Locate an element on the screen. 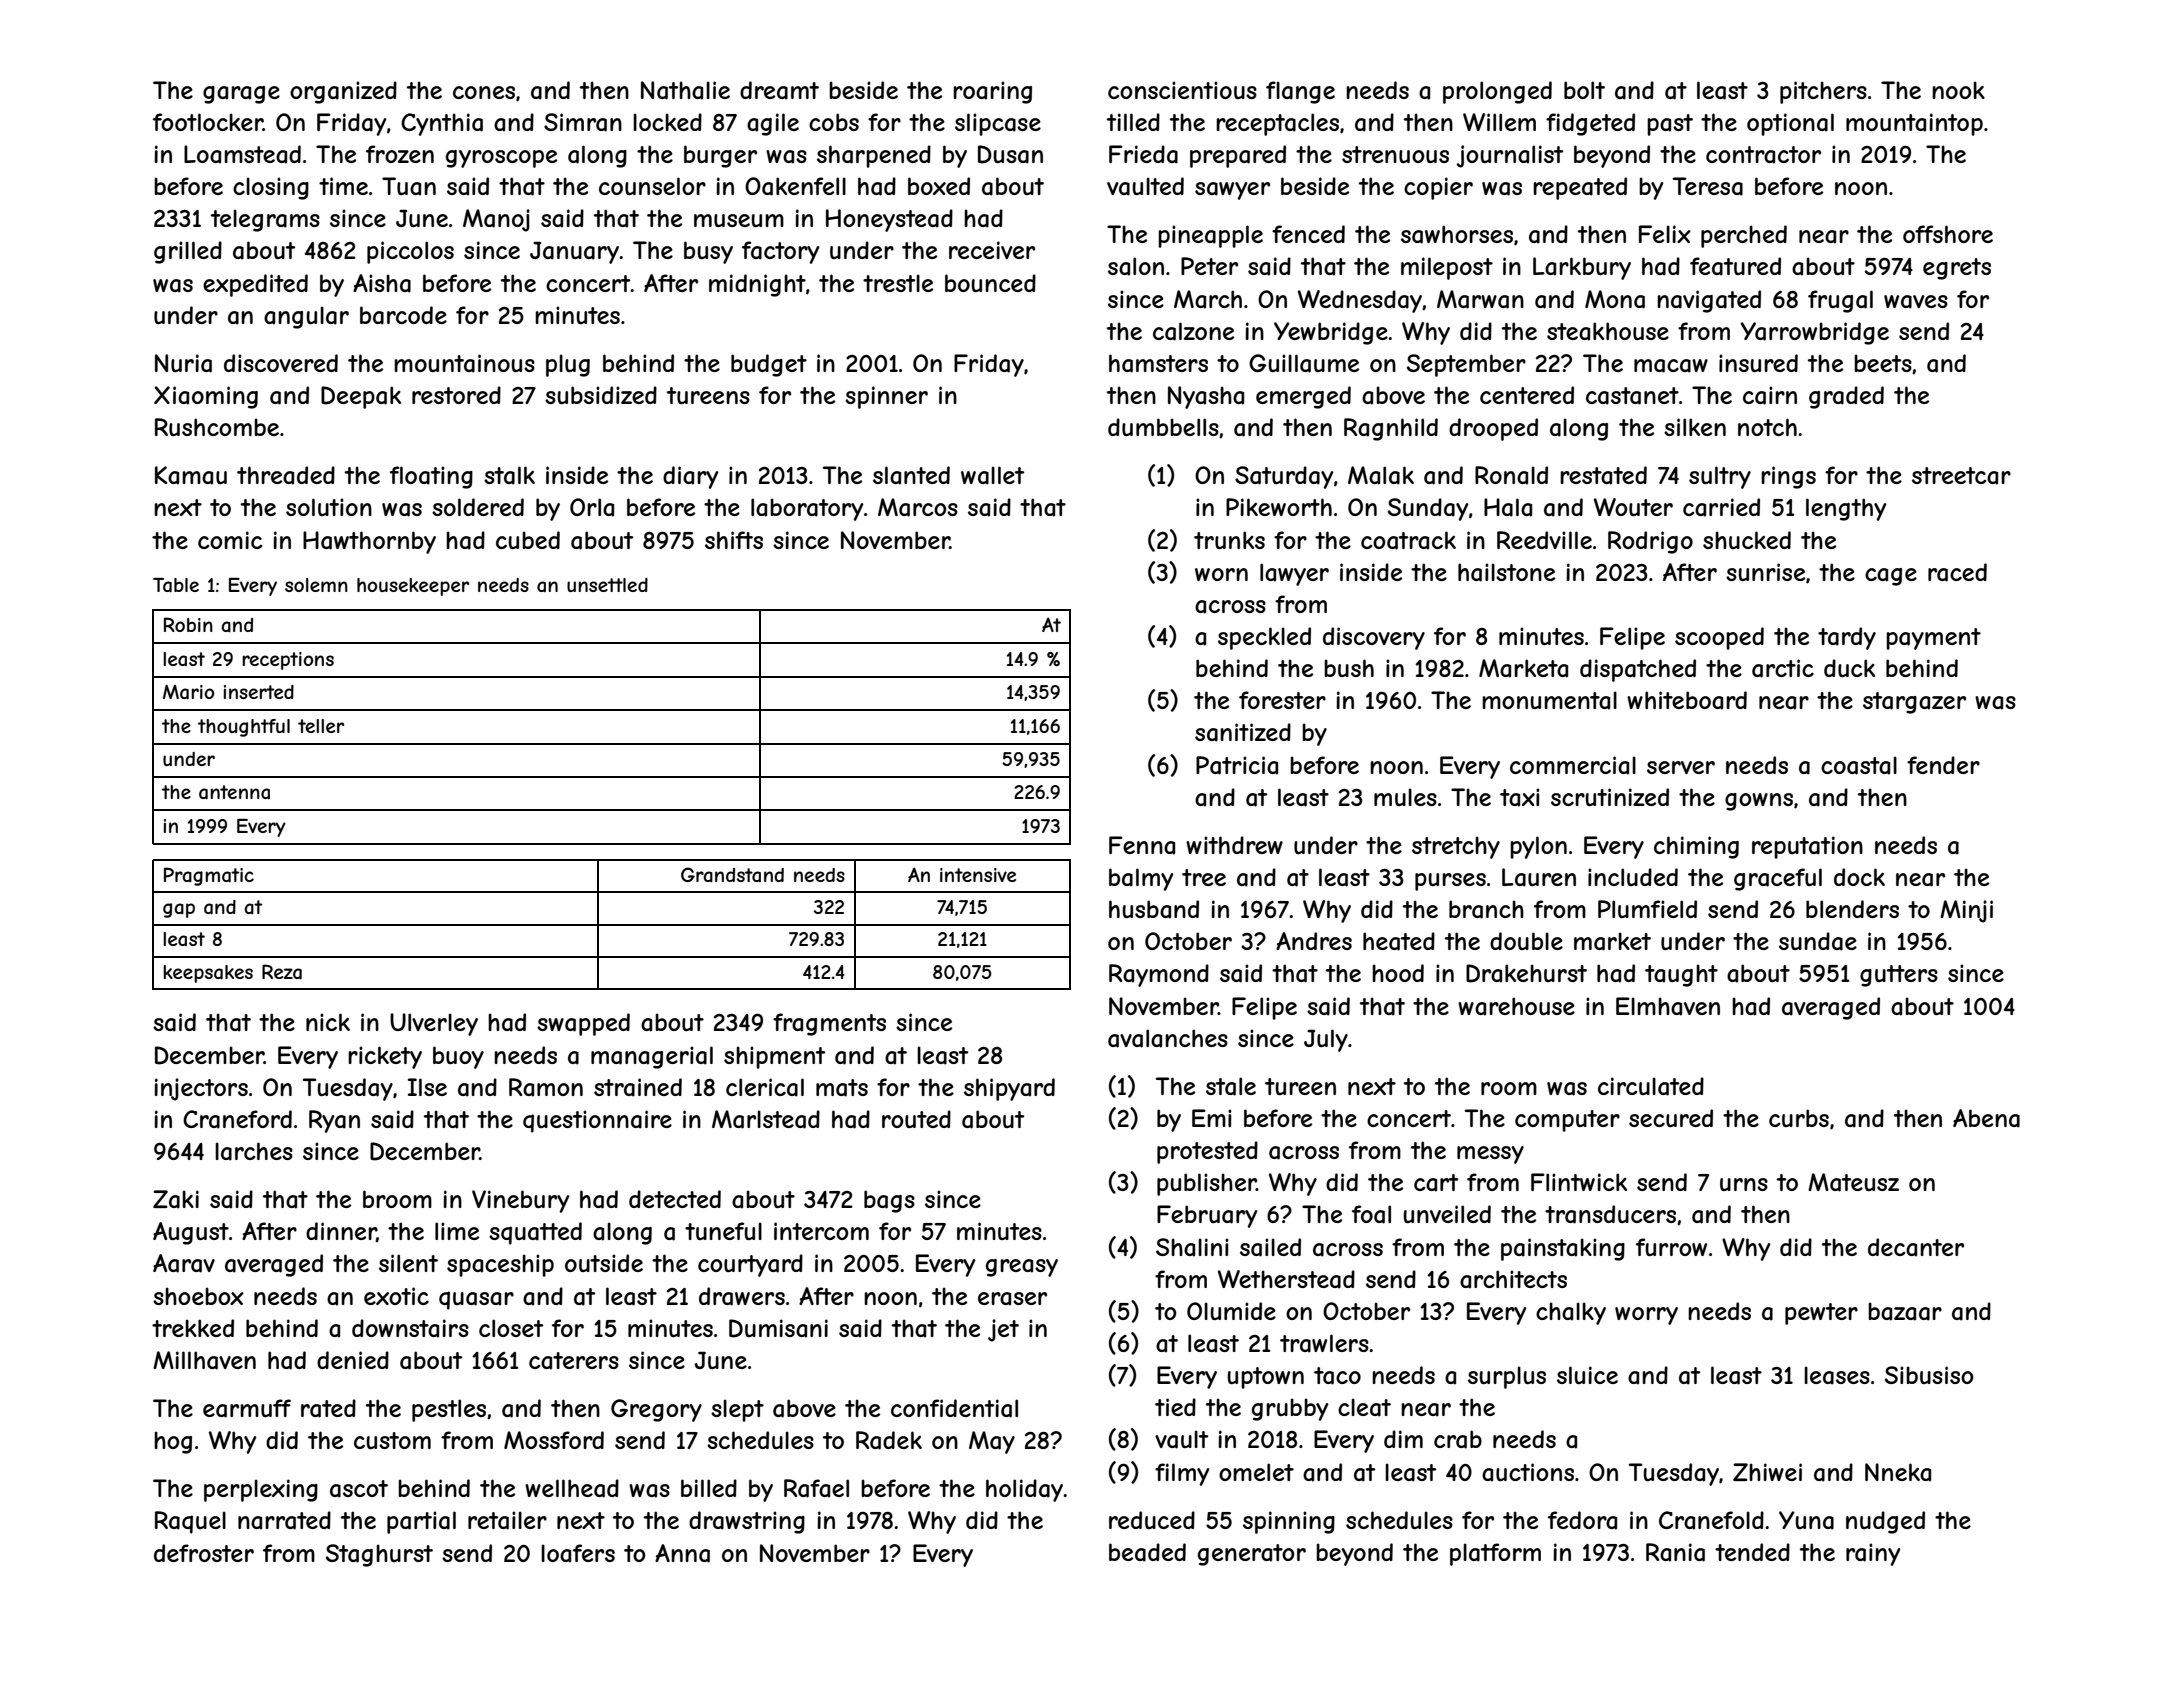 Image resolution: width=2178 pixels, height=1683 pixels. defroster is located at coordinates (204, 1553).
